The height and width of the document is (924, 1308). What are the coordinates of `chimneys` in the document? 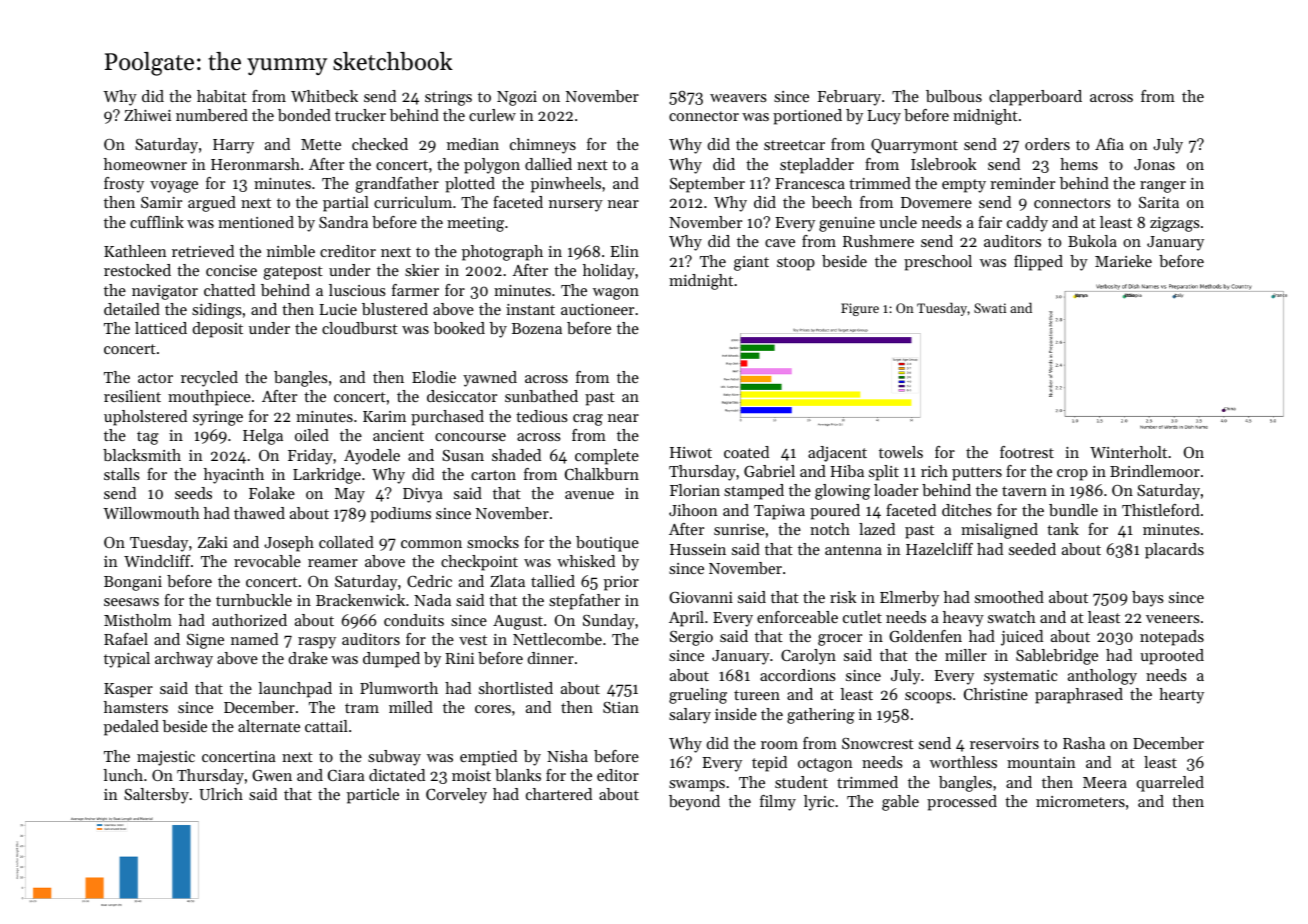 It's located at (543, 146).
